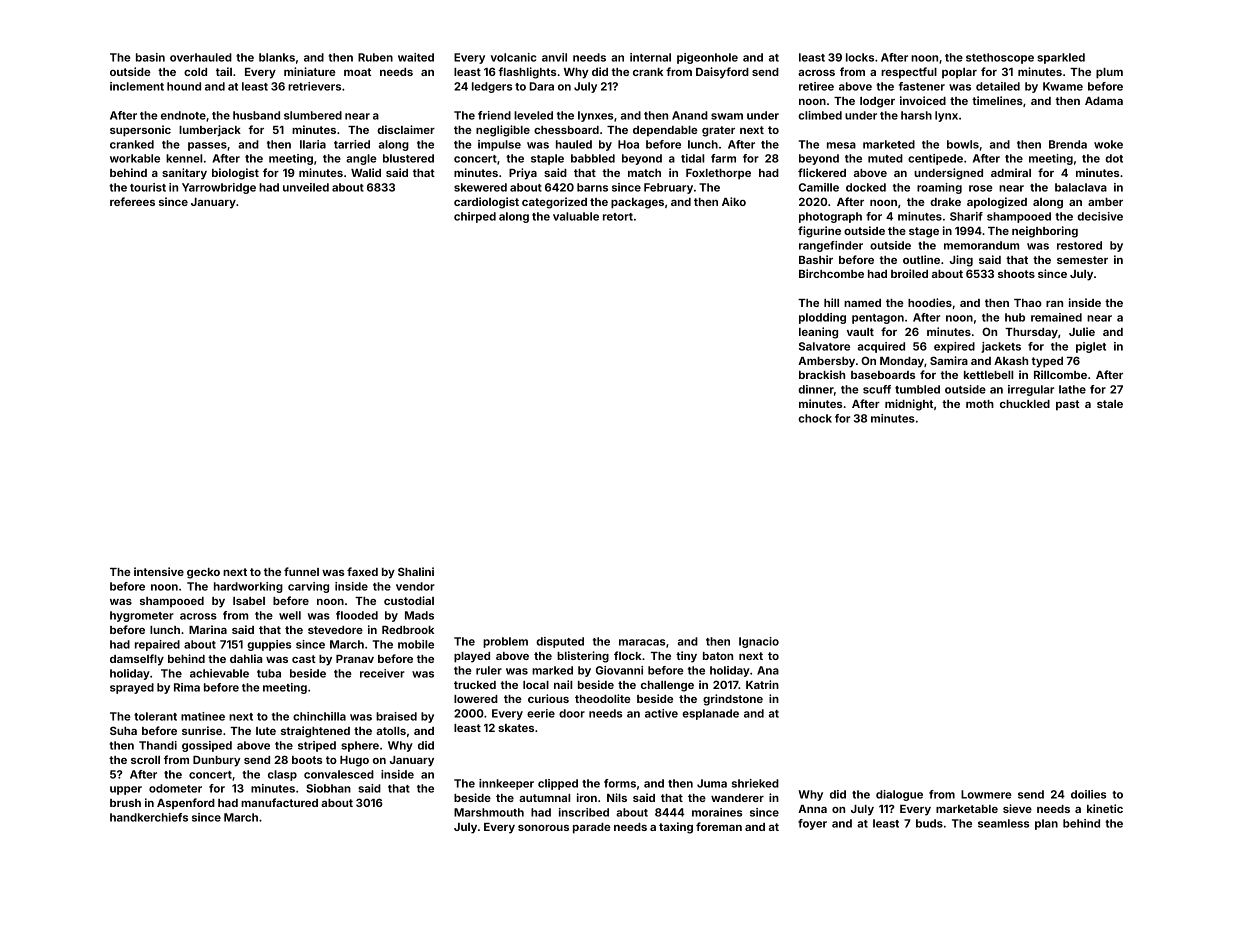 The width and height of the screenshot is (1233, 952). What do you see at coordinates (818, 333) in the screenshot?
I see `leaning` at bounding box center [818, 333].
